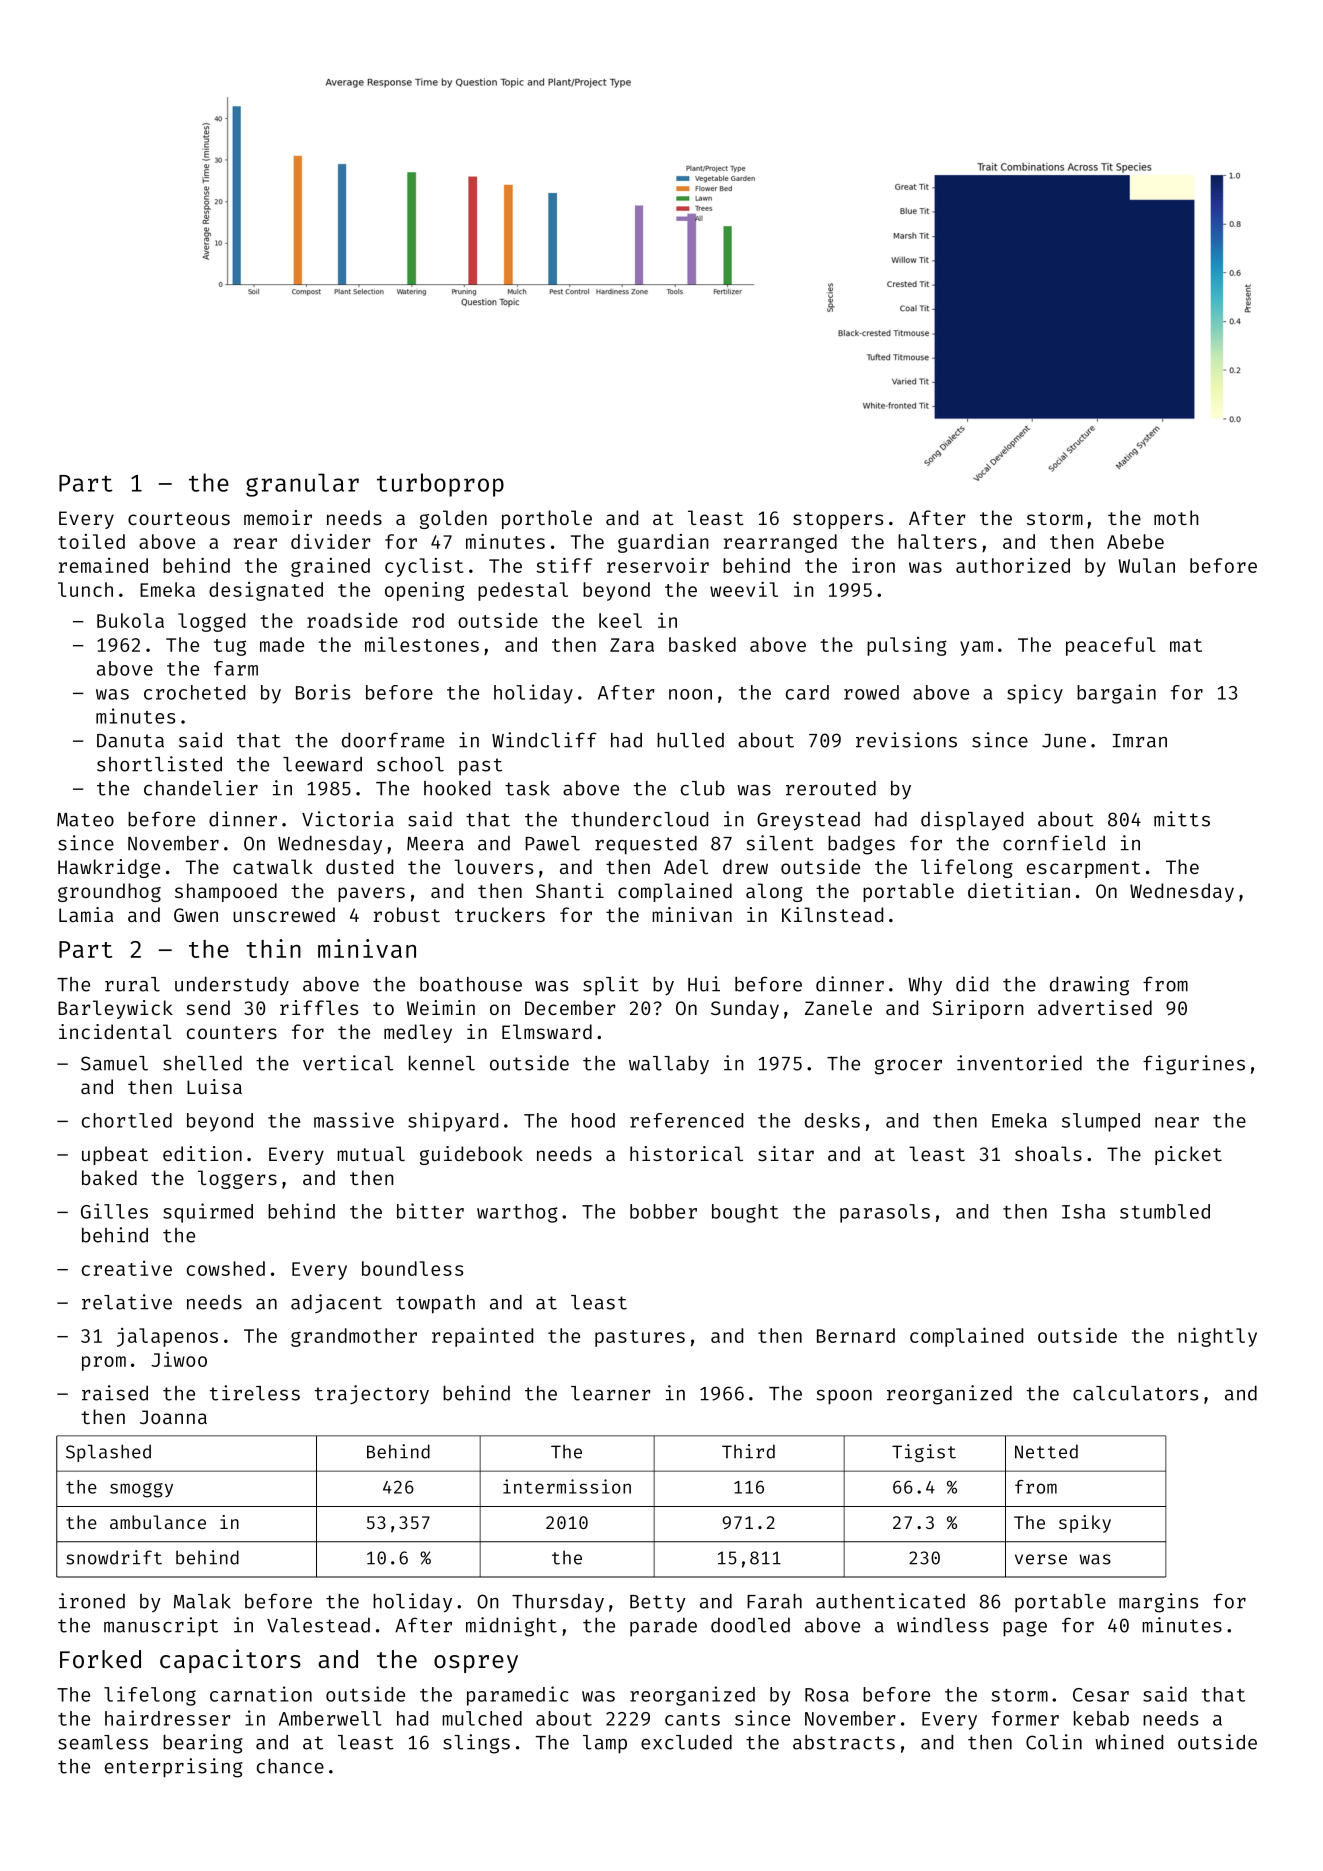 This screenshot has height=1871, width=1323. What do you see at coordinates (547, 519) in the screenshot?
I see `porthole` at bounding box center [547, 519].
